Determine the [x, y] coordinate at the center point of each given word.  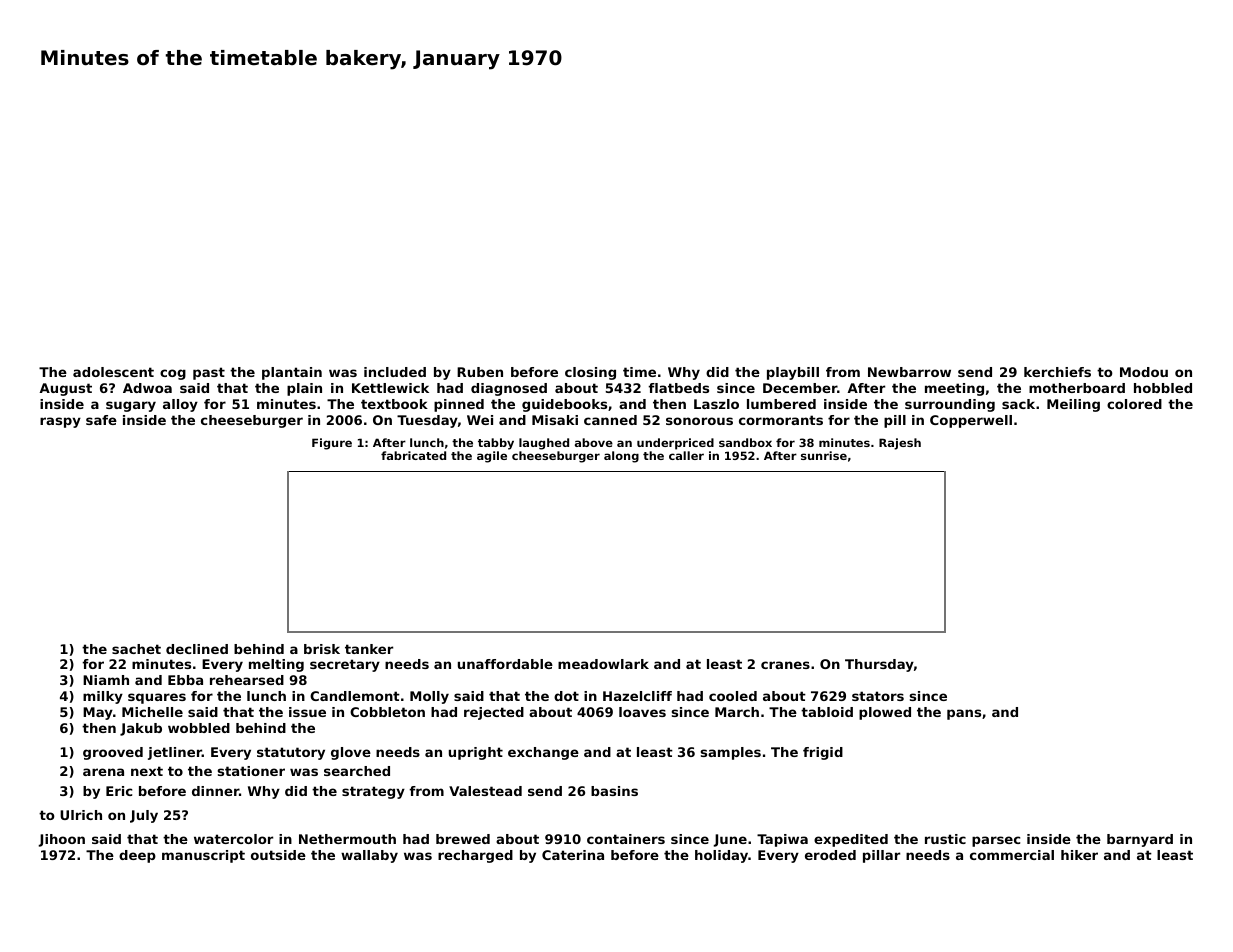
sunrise [824, 455]
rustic [945, 839]
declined [197, 649]
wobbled [199, 728]
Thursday [879, 665]
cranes [785, 665]
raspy [60, 422]
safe [101, 420]
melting [276, 665]
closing [590, 373]
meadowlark [603, 664]
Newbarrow [909, 372]
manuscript [203, 856]
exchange [543, 753]
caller [686, 455]
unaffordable [505, 664]
